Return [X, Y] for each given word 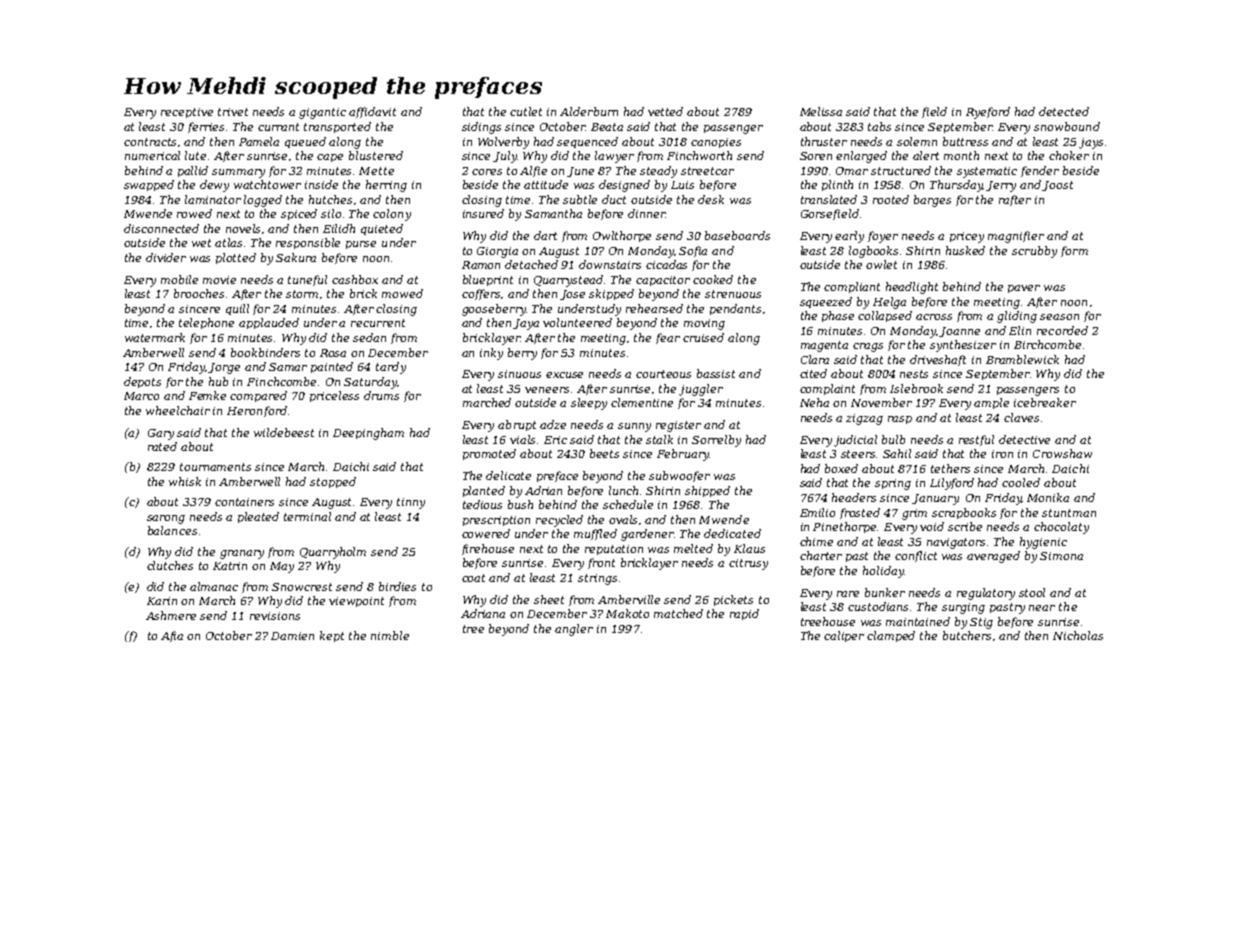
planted [484, 491]
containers [244, 502]
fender [1040, 171]
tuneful [307, 280]
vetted [665, 111]
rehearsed [654, 308]
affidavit [372, 112]
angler [574, 630]
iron [1002, 454]
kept [332, 636]
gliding [1017, 317]
